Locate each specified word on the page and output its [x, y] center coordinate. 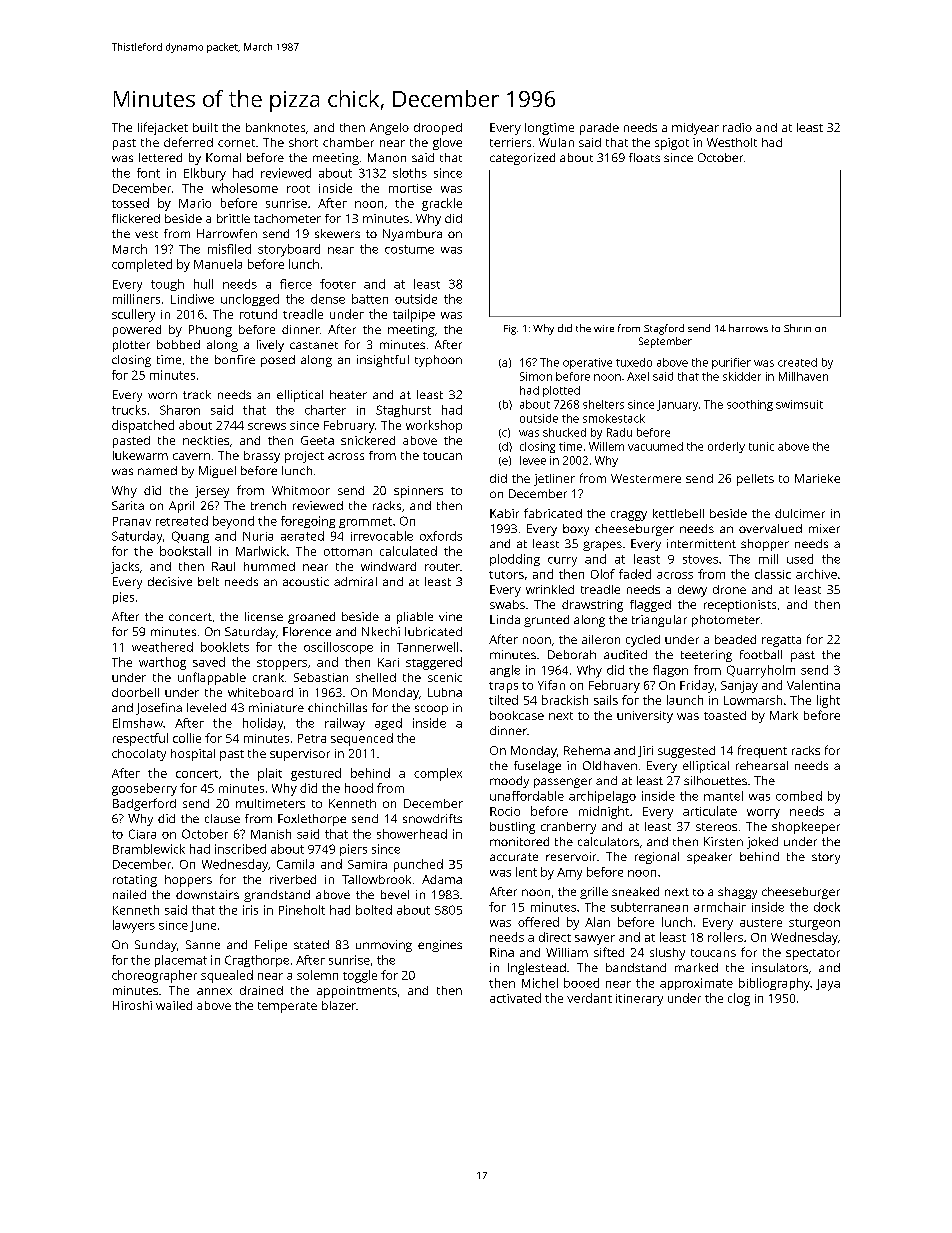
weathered [162, 647]
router [442, 567]
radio [737, 127]
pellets [755, 480]
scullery [133, 315]
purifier [731, 363]
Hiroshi [132, 1005]
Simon [536, 376]
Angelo [389, 129]
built [205, 127]
